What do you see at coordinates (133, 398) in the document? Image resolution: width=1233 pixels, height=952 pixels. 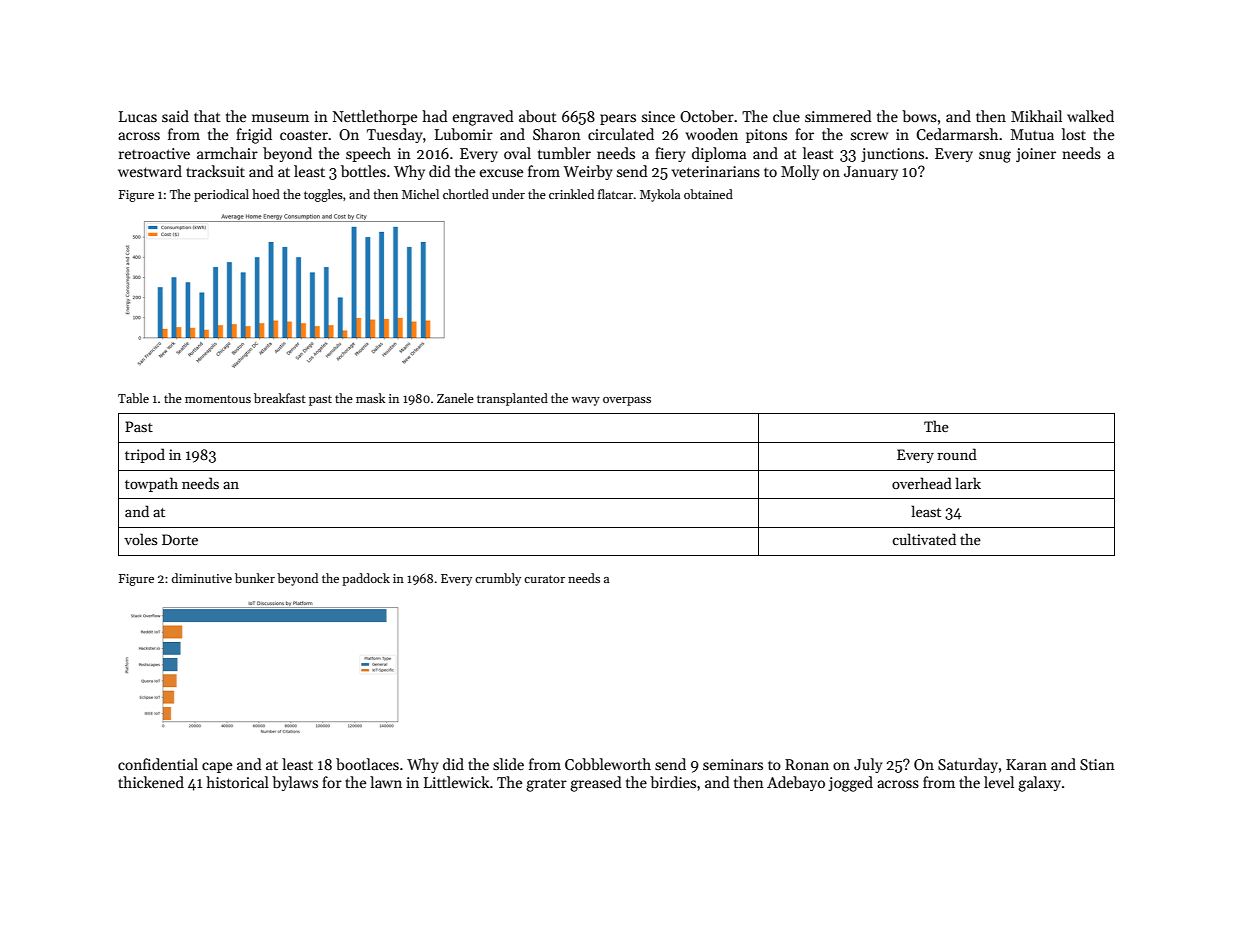 I see `Table` at bounding box center [133, 398].
